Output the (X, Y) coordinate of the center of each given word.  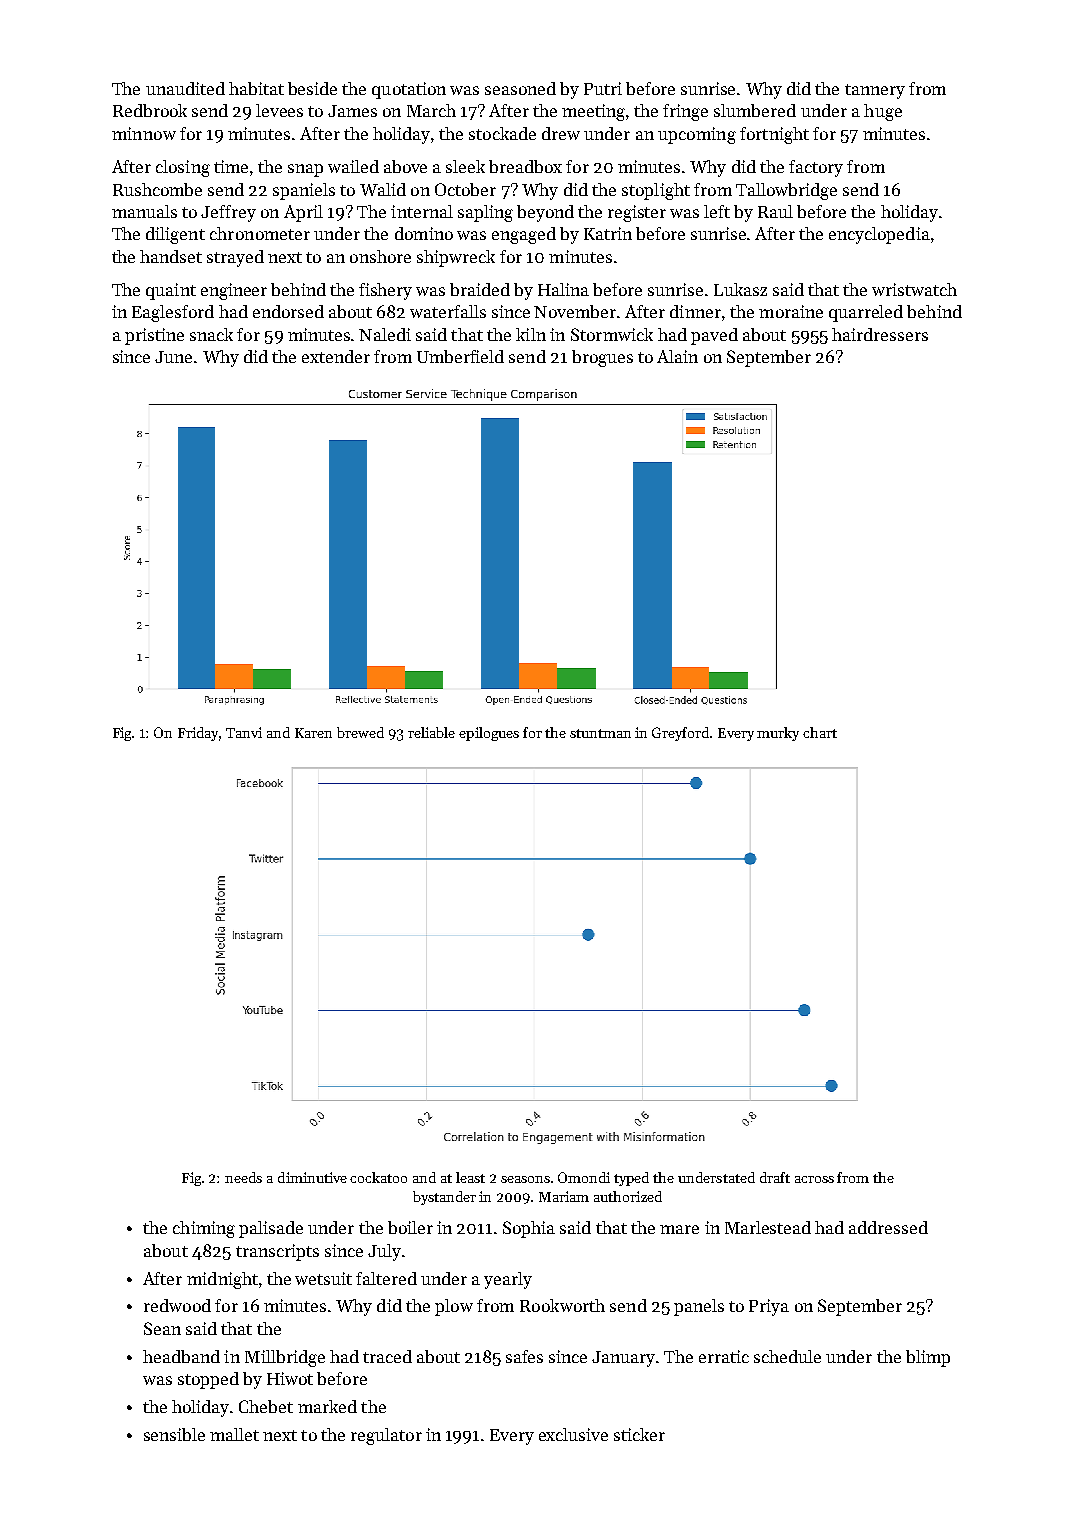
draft (775, 1177)
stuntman (600, 733)
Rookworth (562, 1305)
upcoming (697, 135)
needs (243, 1177)
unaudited (185, 88)
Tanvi (244, 732)
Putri (603, 88)
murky (778, 734)
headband (181, 1356)
